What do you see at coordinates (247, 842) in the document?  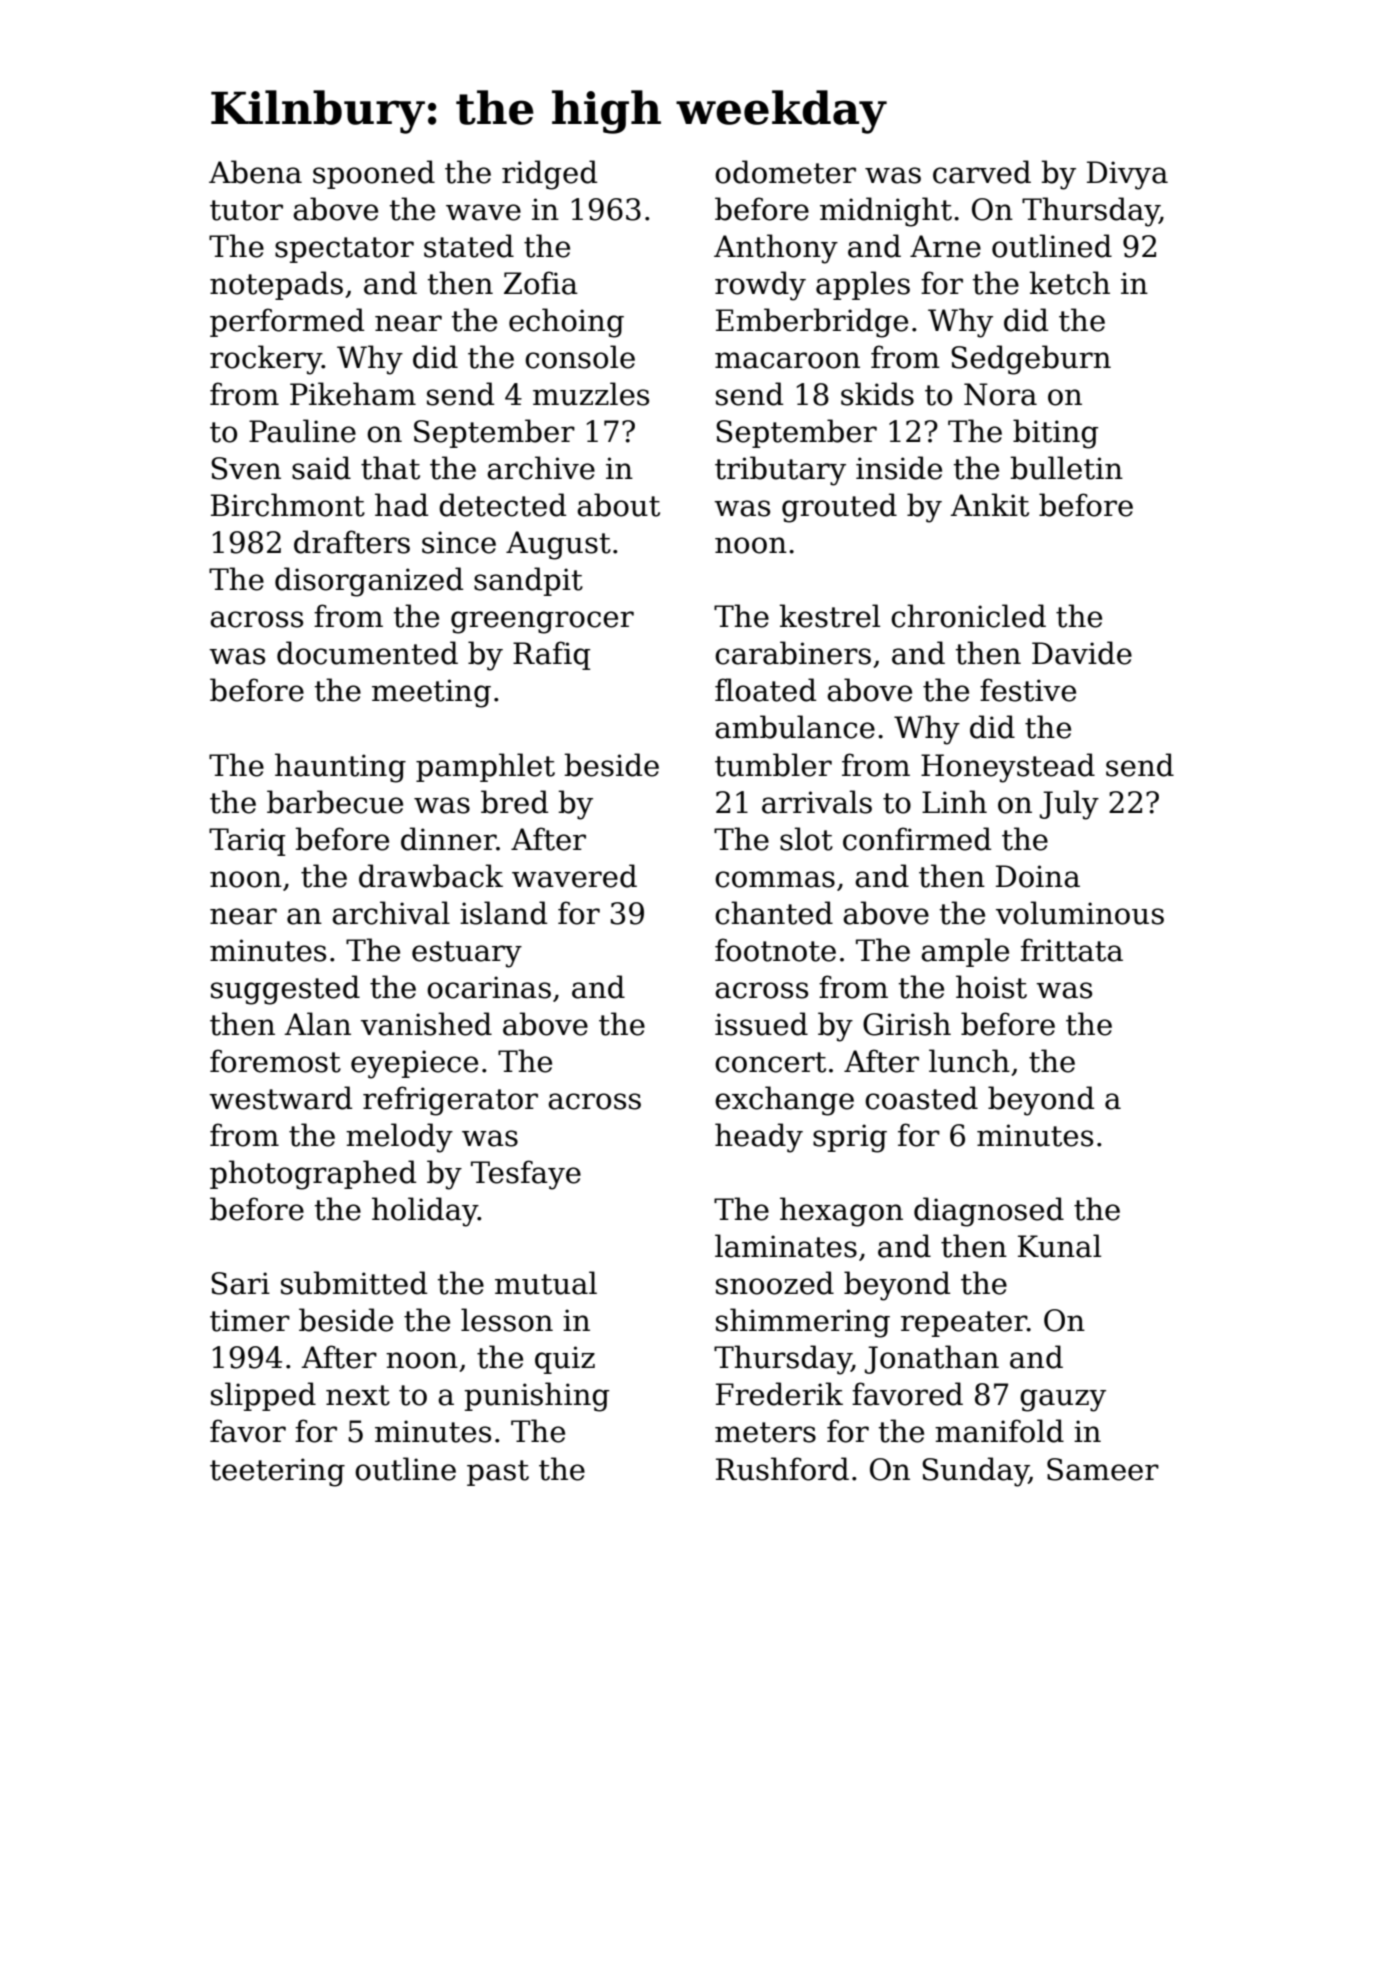 I see `Tariq` at bounding box center [247, 842].
